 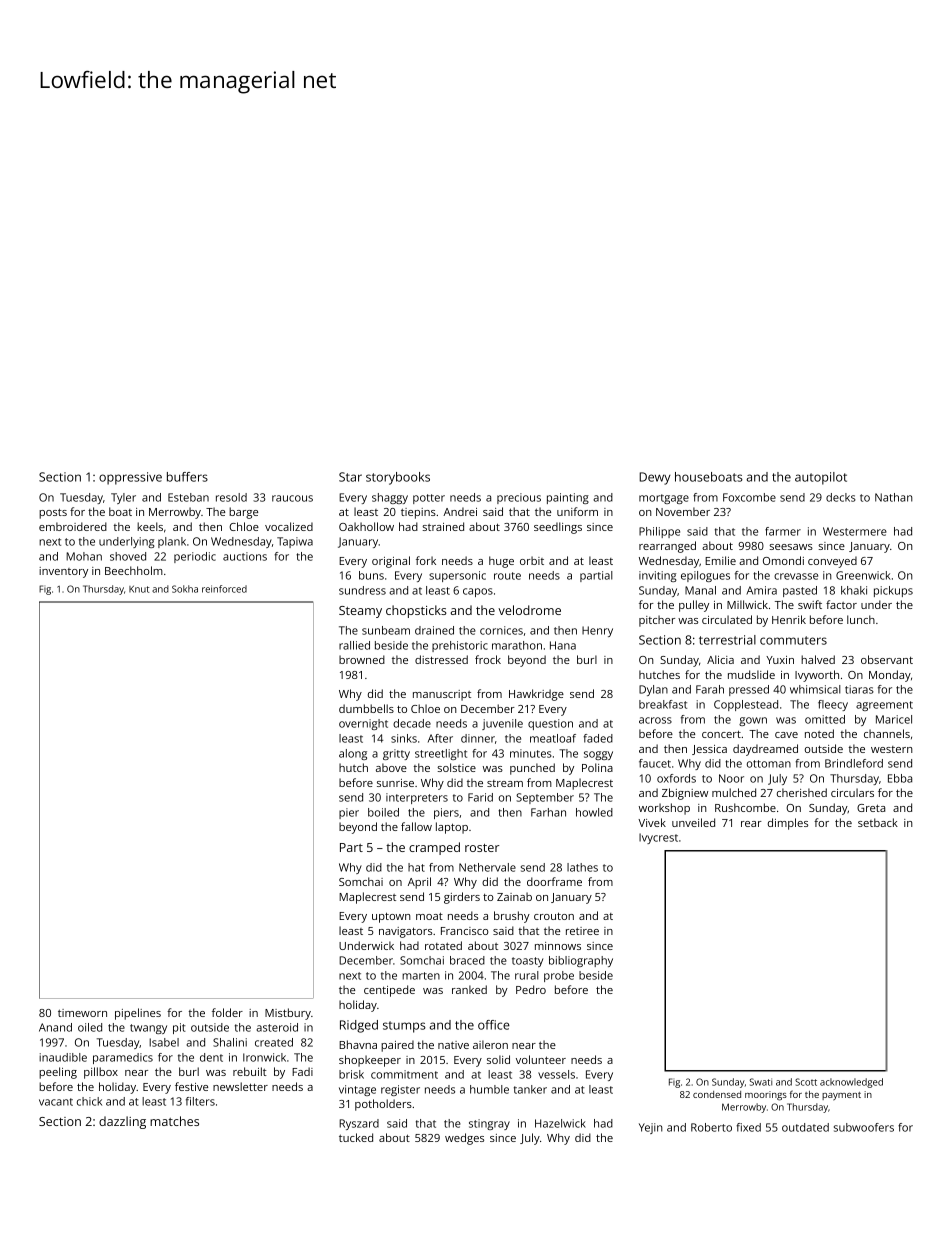 I want to click on Yejin, so click(x=651, y=1128).
